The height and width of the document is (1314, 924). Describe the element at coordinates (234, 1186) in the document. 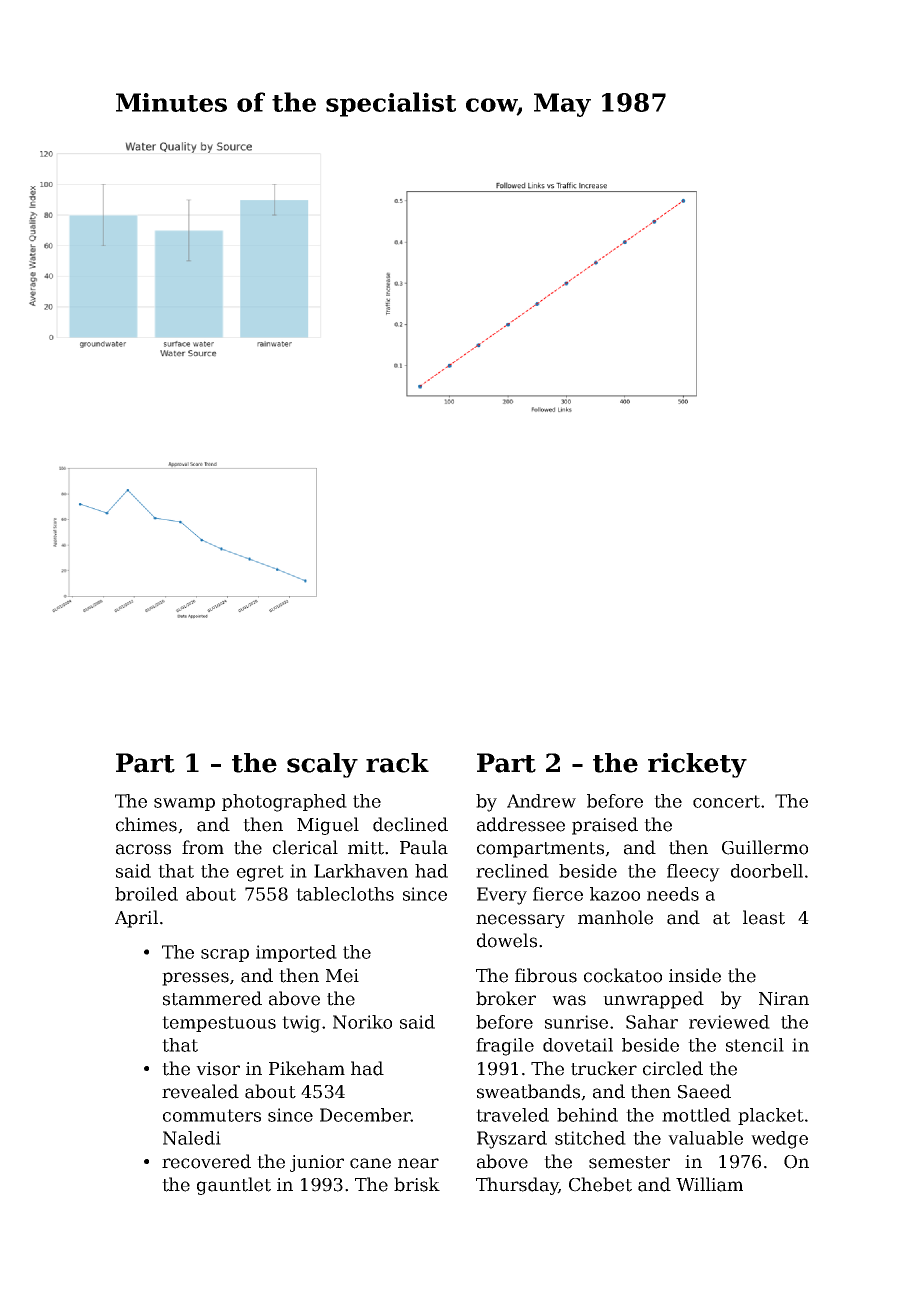

I see `gauntlet` at that location.
